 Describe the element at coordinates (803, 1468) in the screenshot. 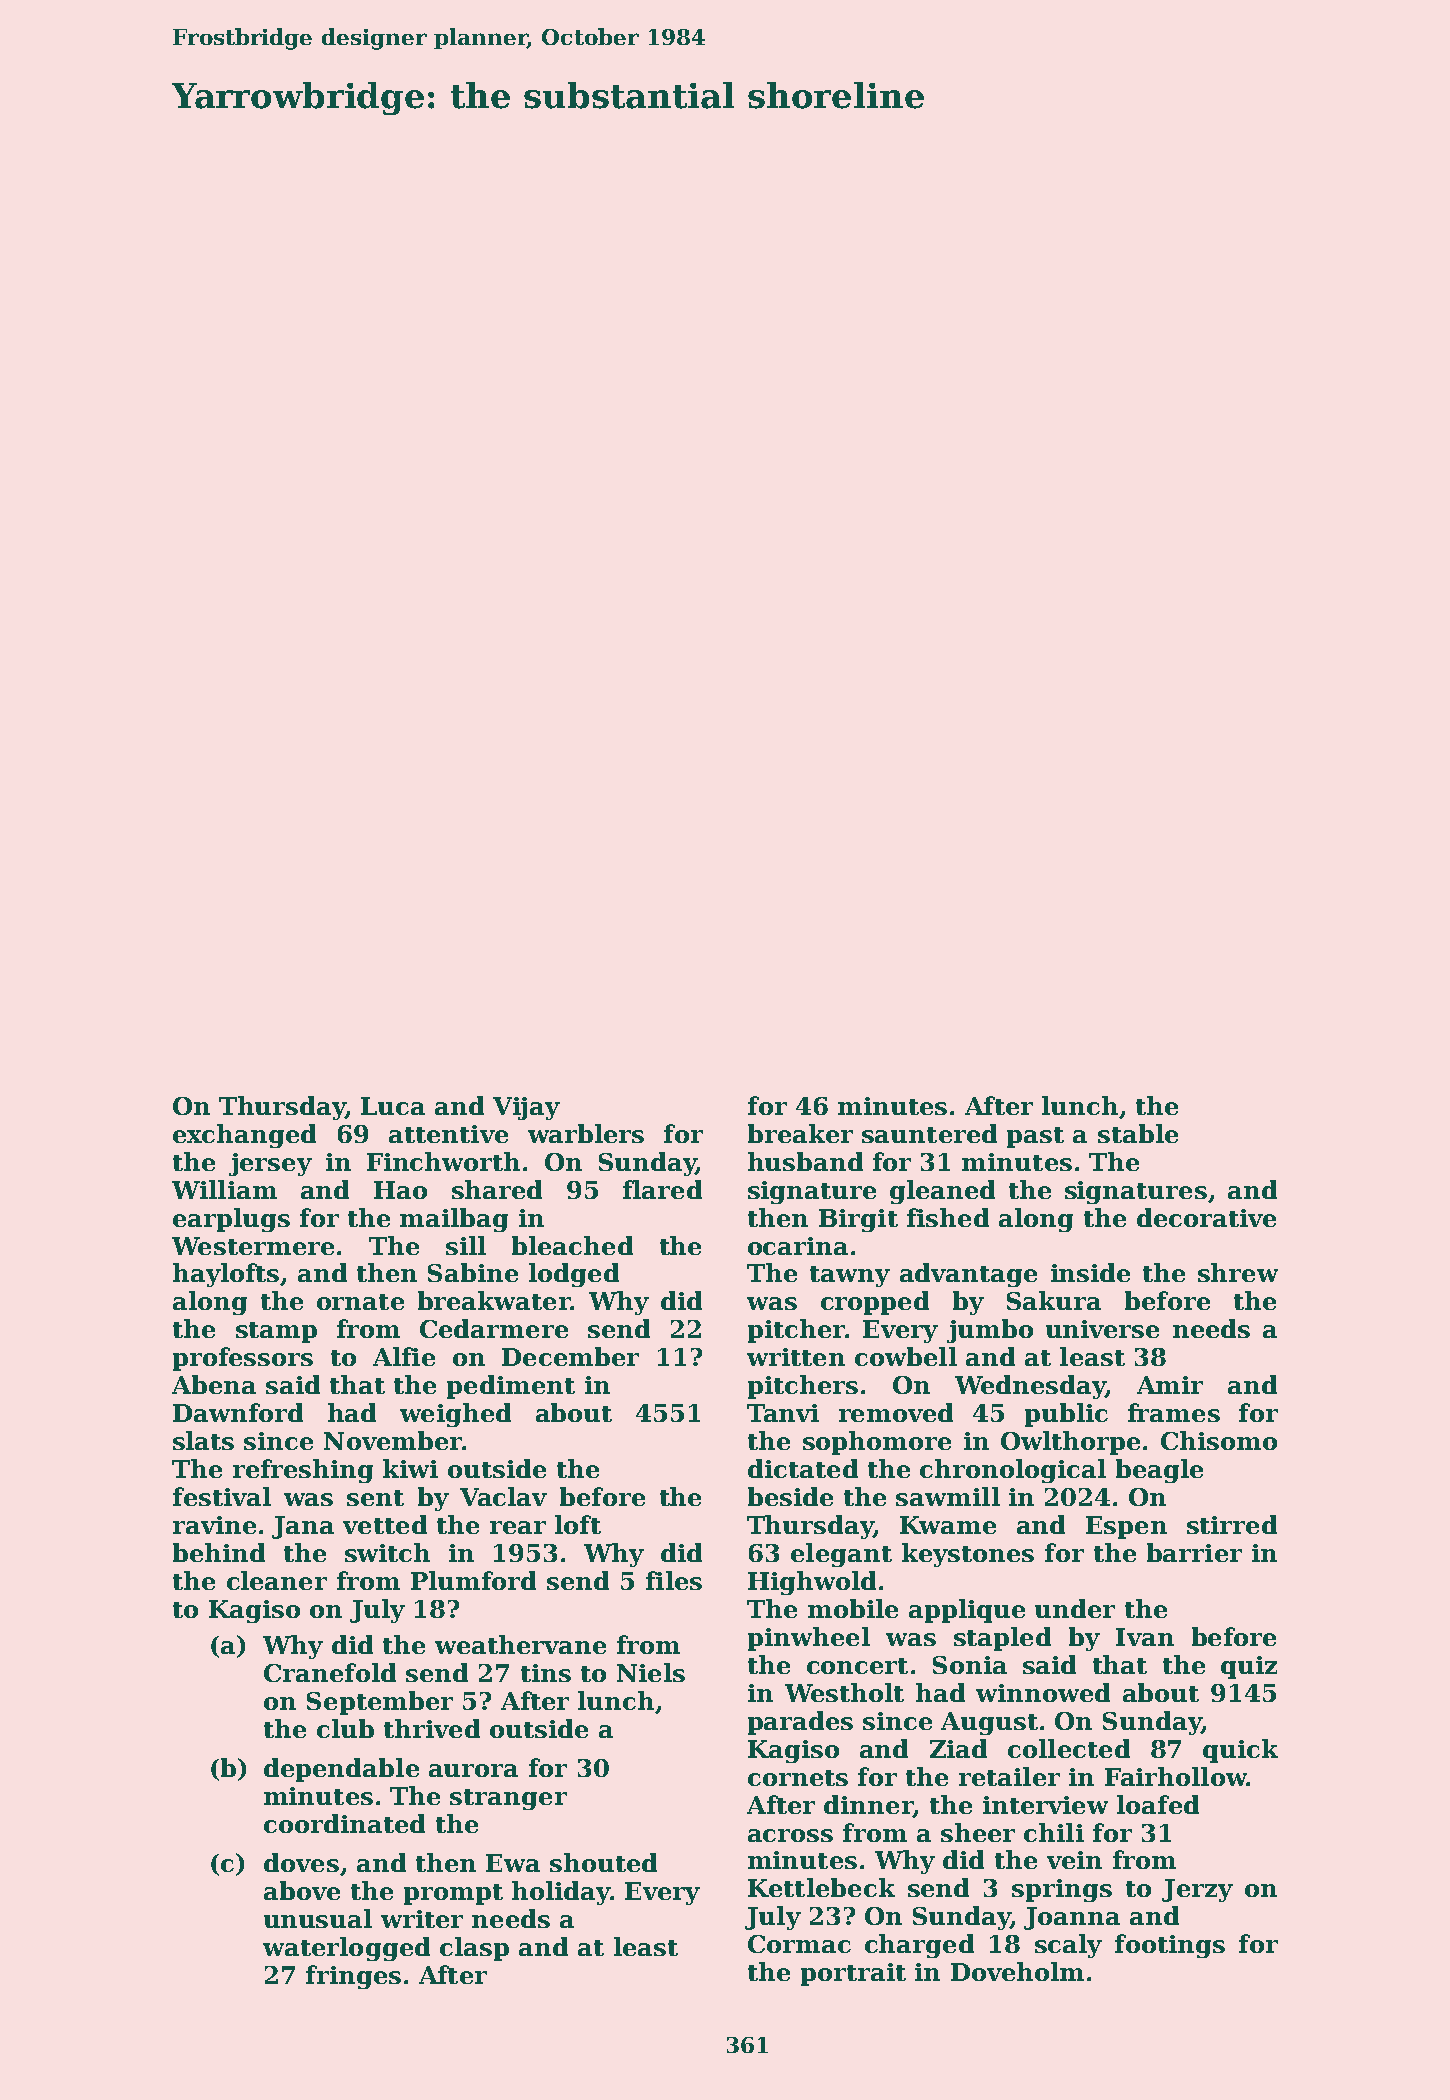

I see `dictated` at that location.
